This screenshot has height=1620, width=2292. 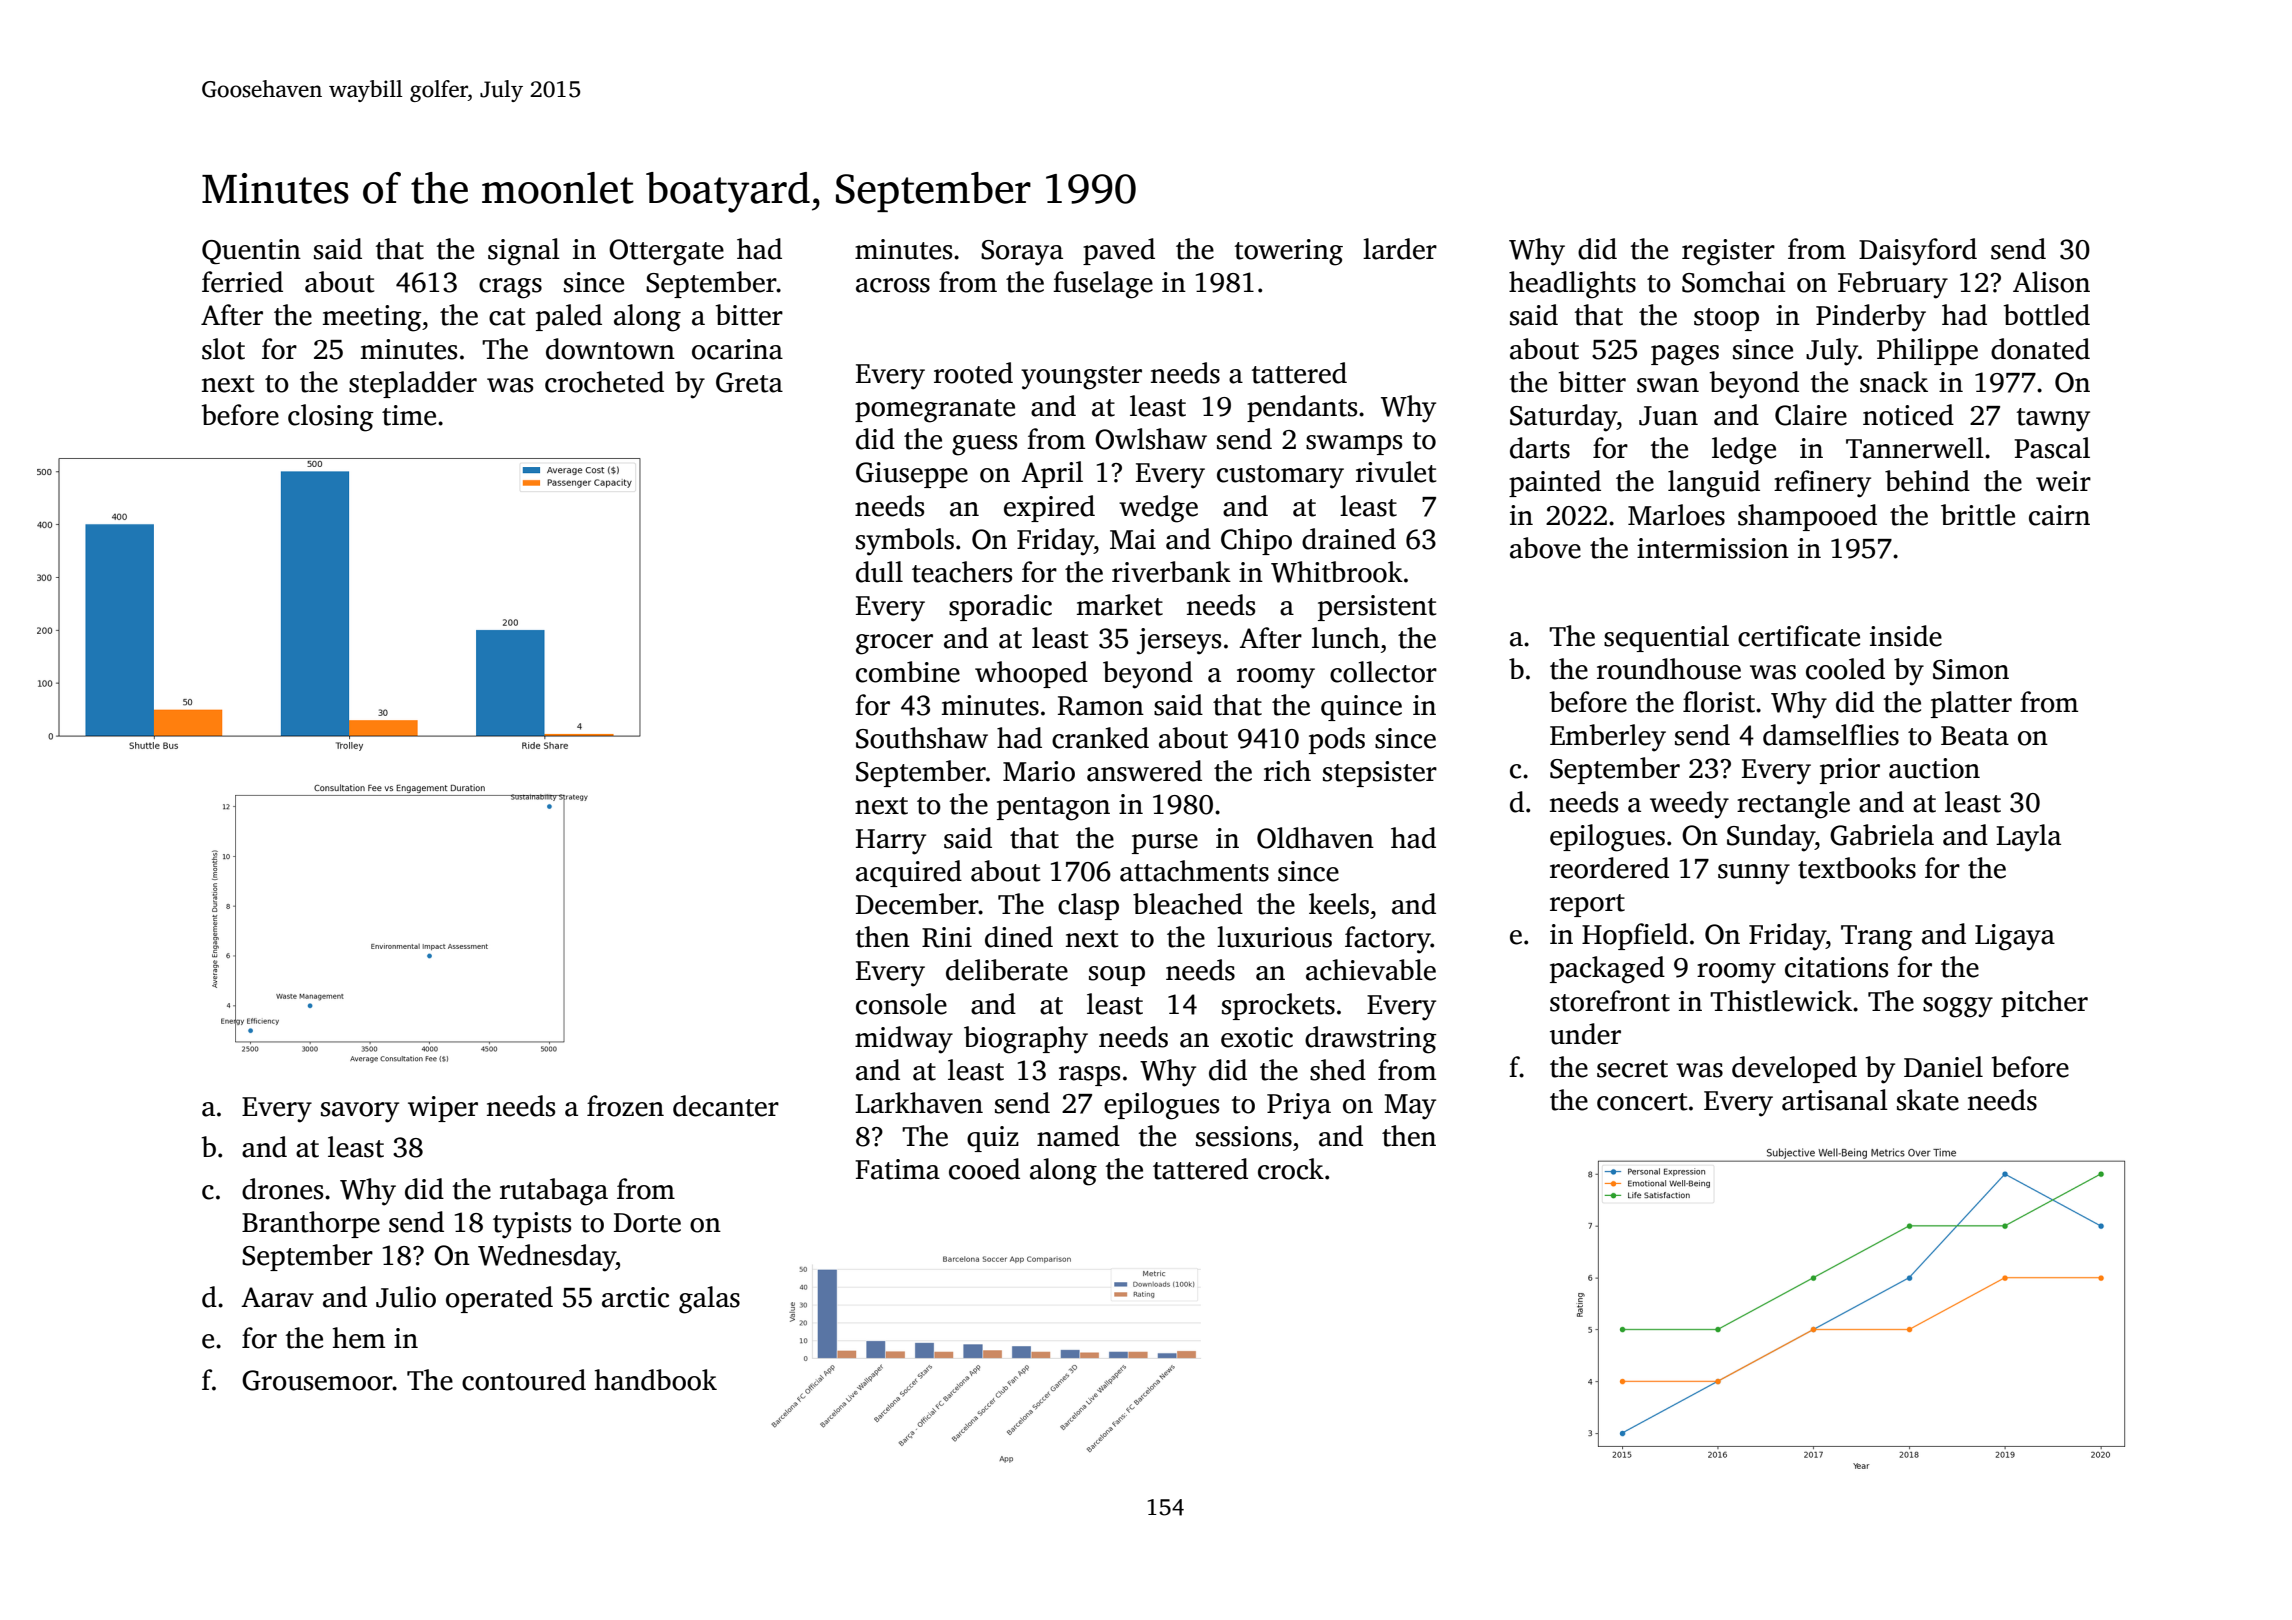 I want to click on skate, so click(x=1928, y=1100).
